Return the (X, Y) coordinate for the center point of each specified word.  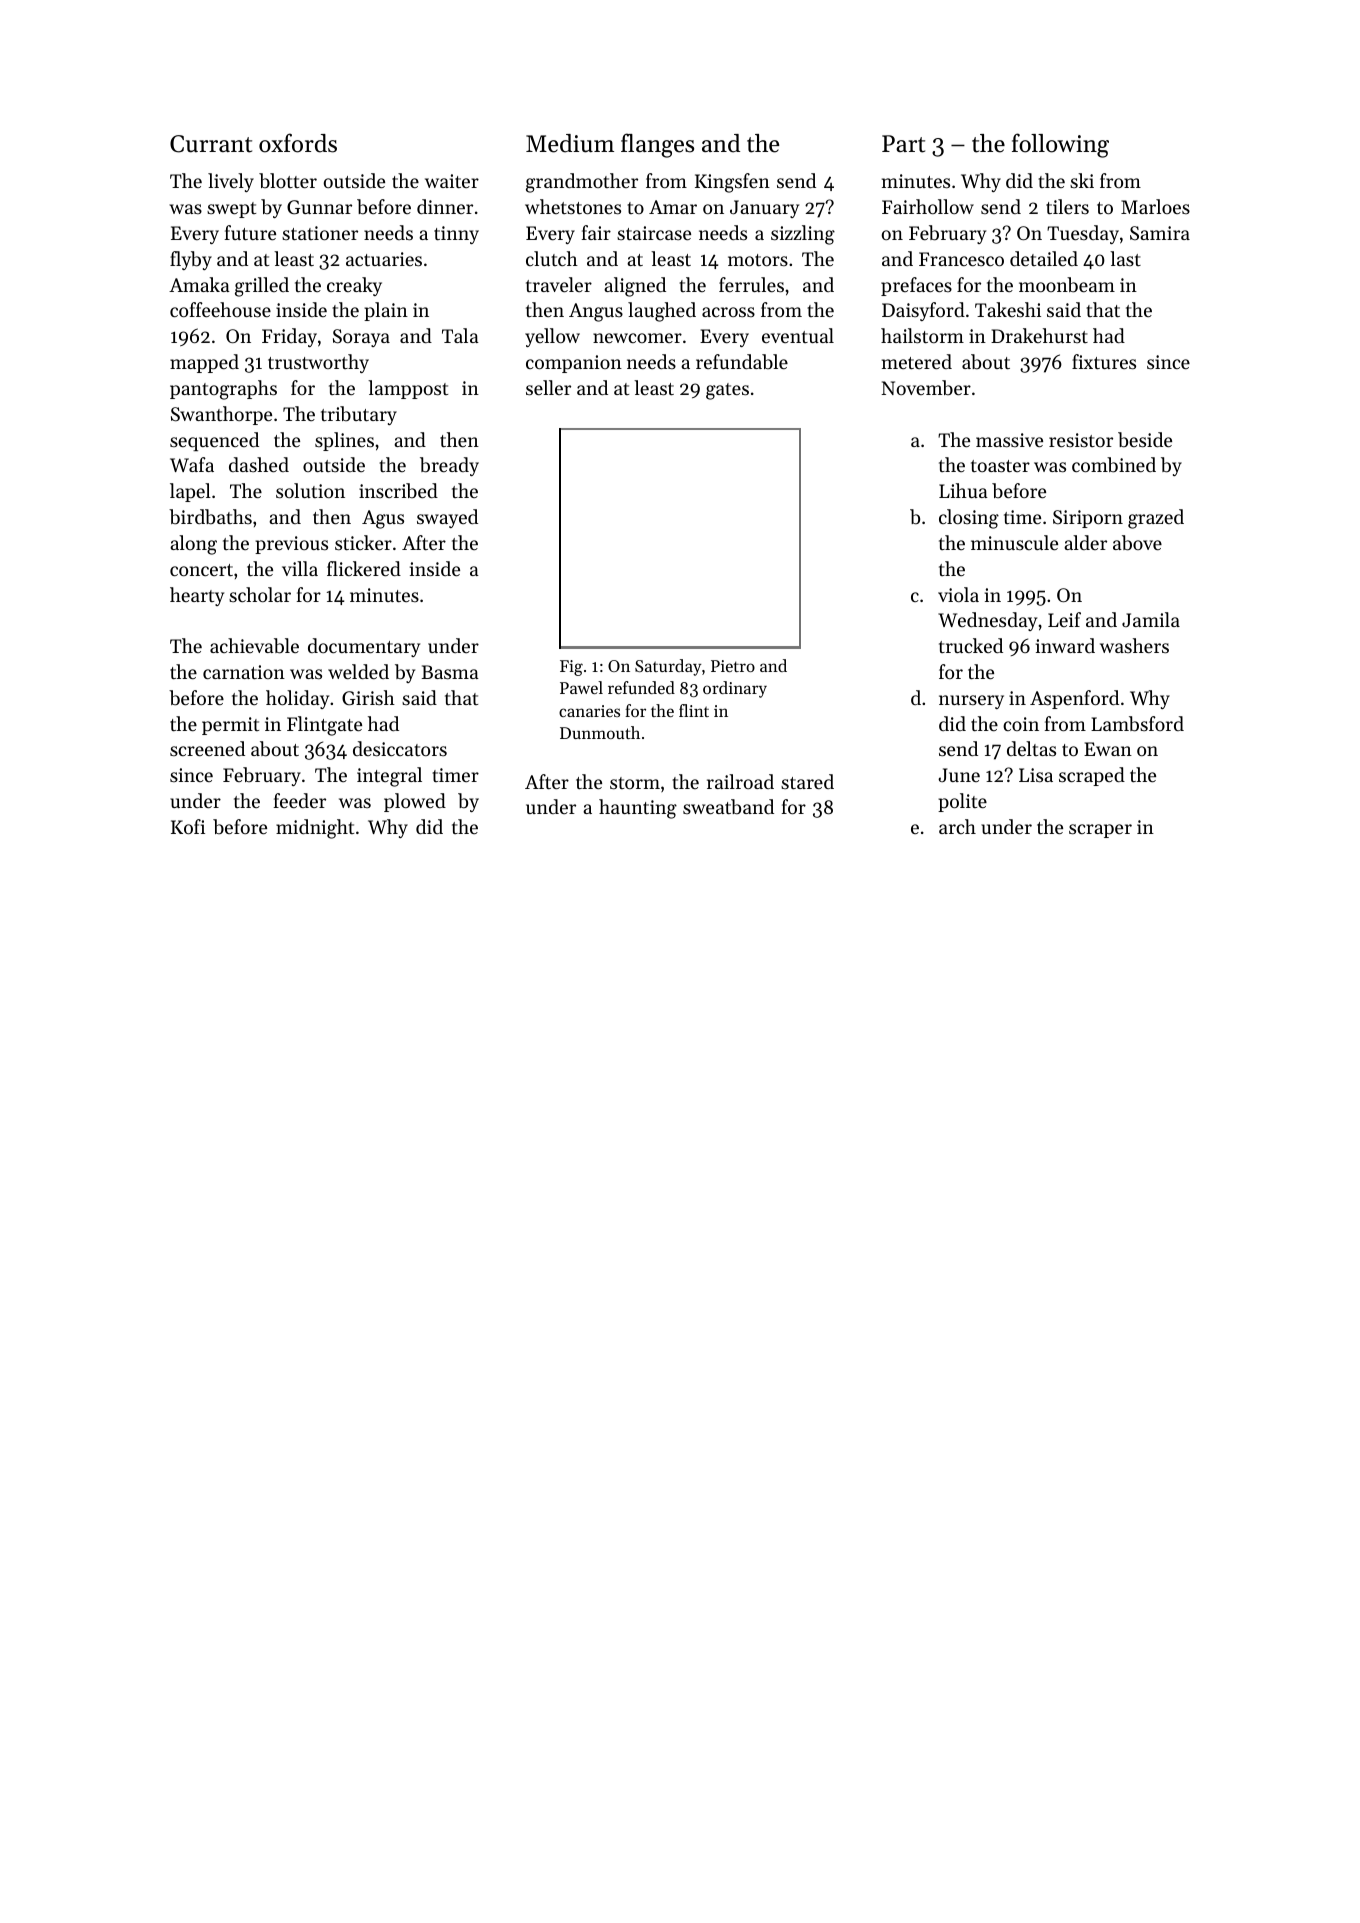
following (1060, 145)
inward (1065, 645)
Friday (289, 337)
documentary (364, 647)
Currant (211, 144)
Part (903, 144)
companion (574, 364)
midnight (315, 829)
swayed (447, 518)
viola (958, 594)
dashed (259, 464)
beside (1145, 440)
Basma (450, 672)
